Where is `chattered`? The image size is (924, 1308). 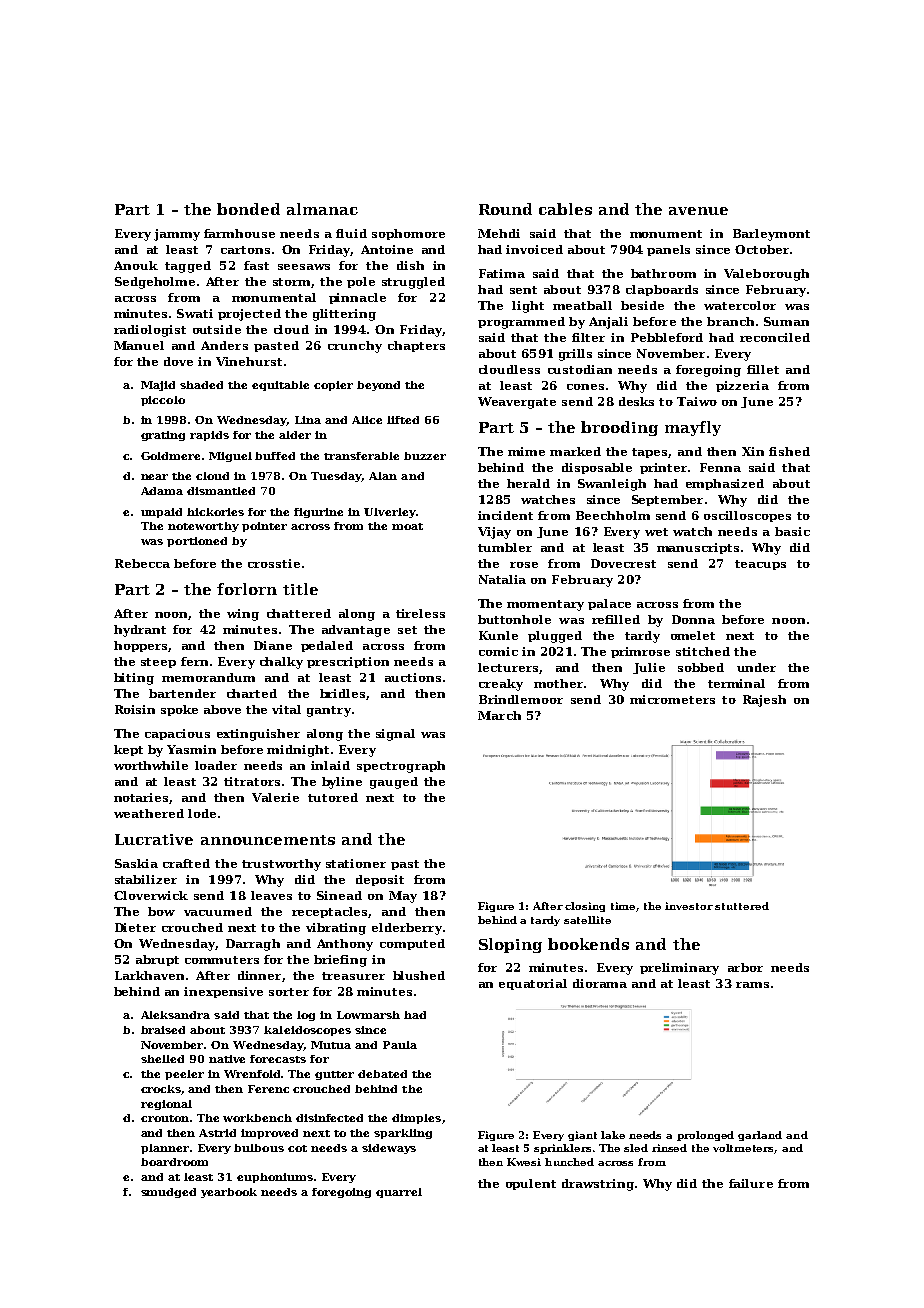
chattered is located at coordinates (299, 613).
